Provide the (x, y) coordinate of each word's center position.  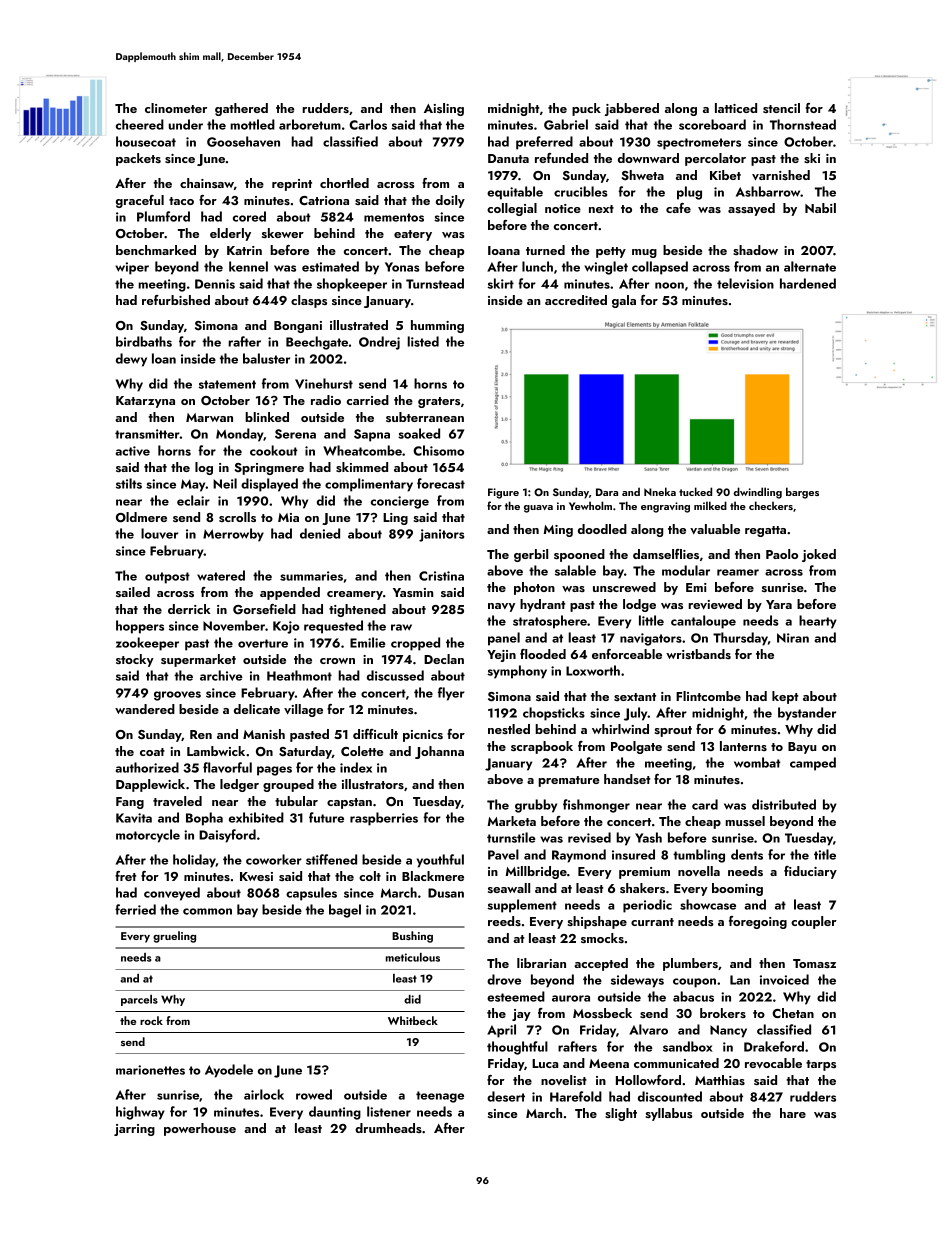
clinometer (176, 108)
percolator (715, 159)
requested (333, 627)
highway (140, 1113)
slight (621, 1114)
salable (575, 570)
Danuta (508, 158)
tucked (695, 491)
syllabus (669, 1114)
